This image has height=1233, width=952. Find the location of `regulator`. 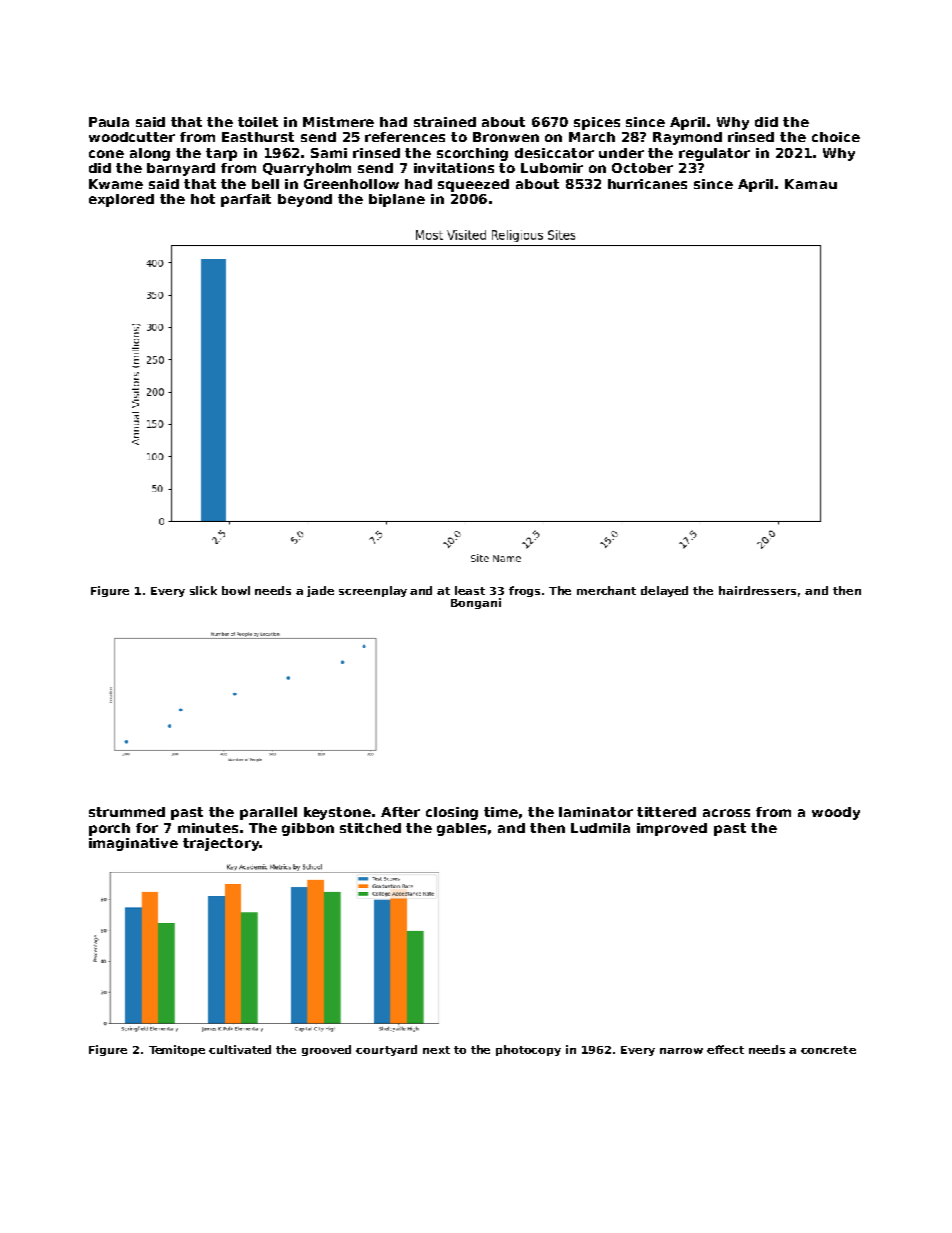

regulator is located at coordinates (714, 154).
